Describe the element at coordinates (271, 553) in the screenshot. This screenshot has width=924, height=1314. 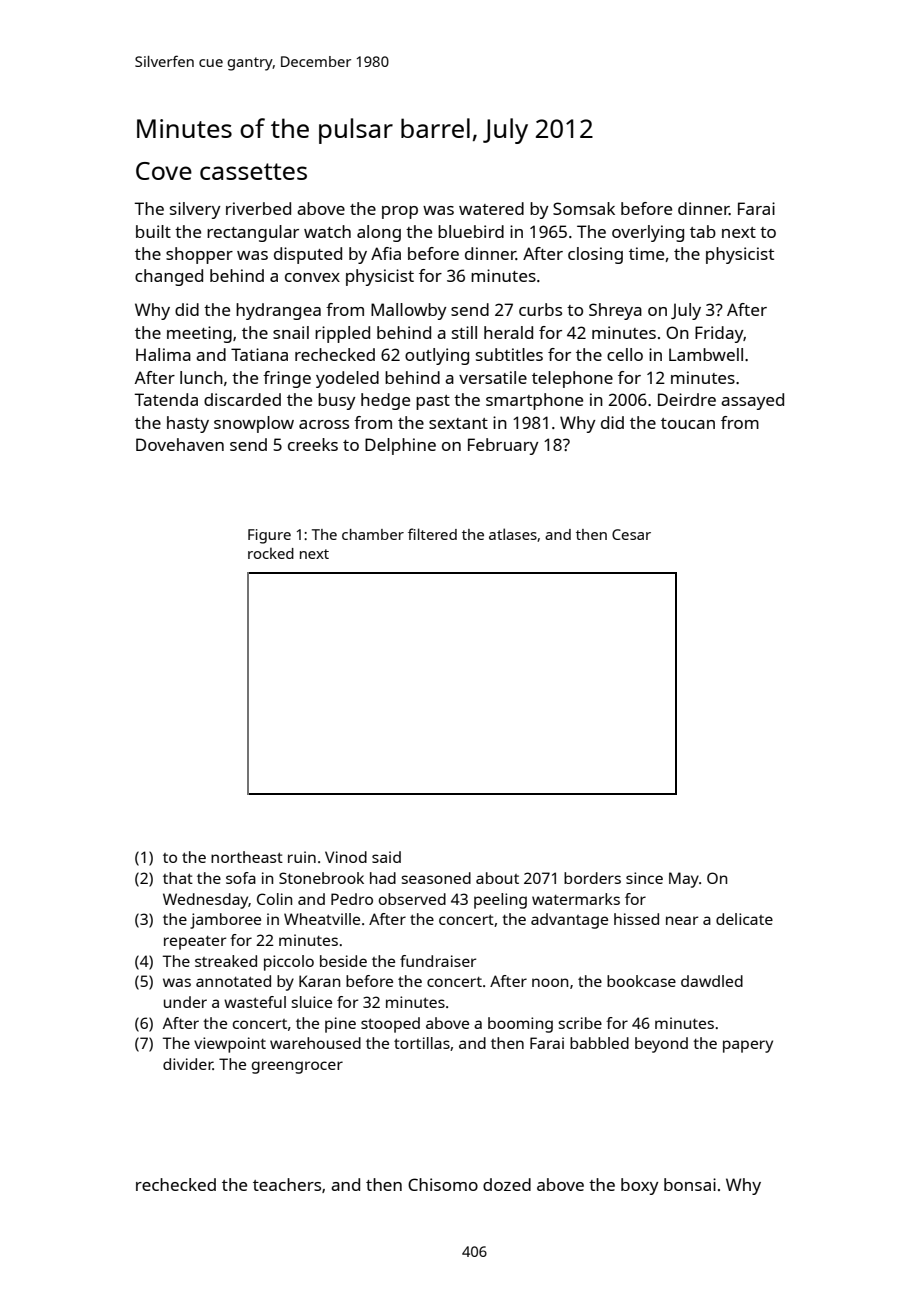
I see `rocked` at that location.
